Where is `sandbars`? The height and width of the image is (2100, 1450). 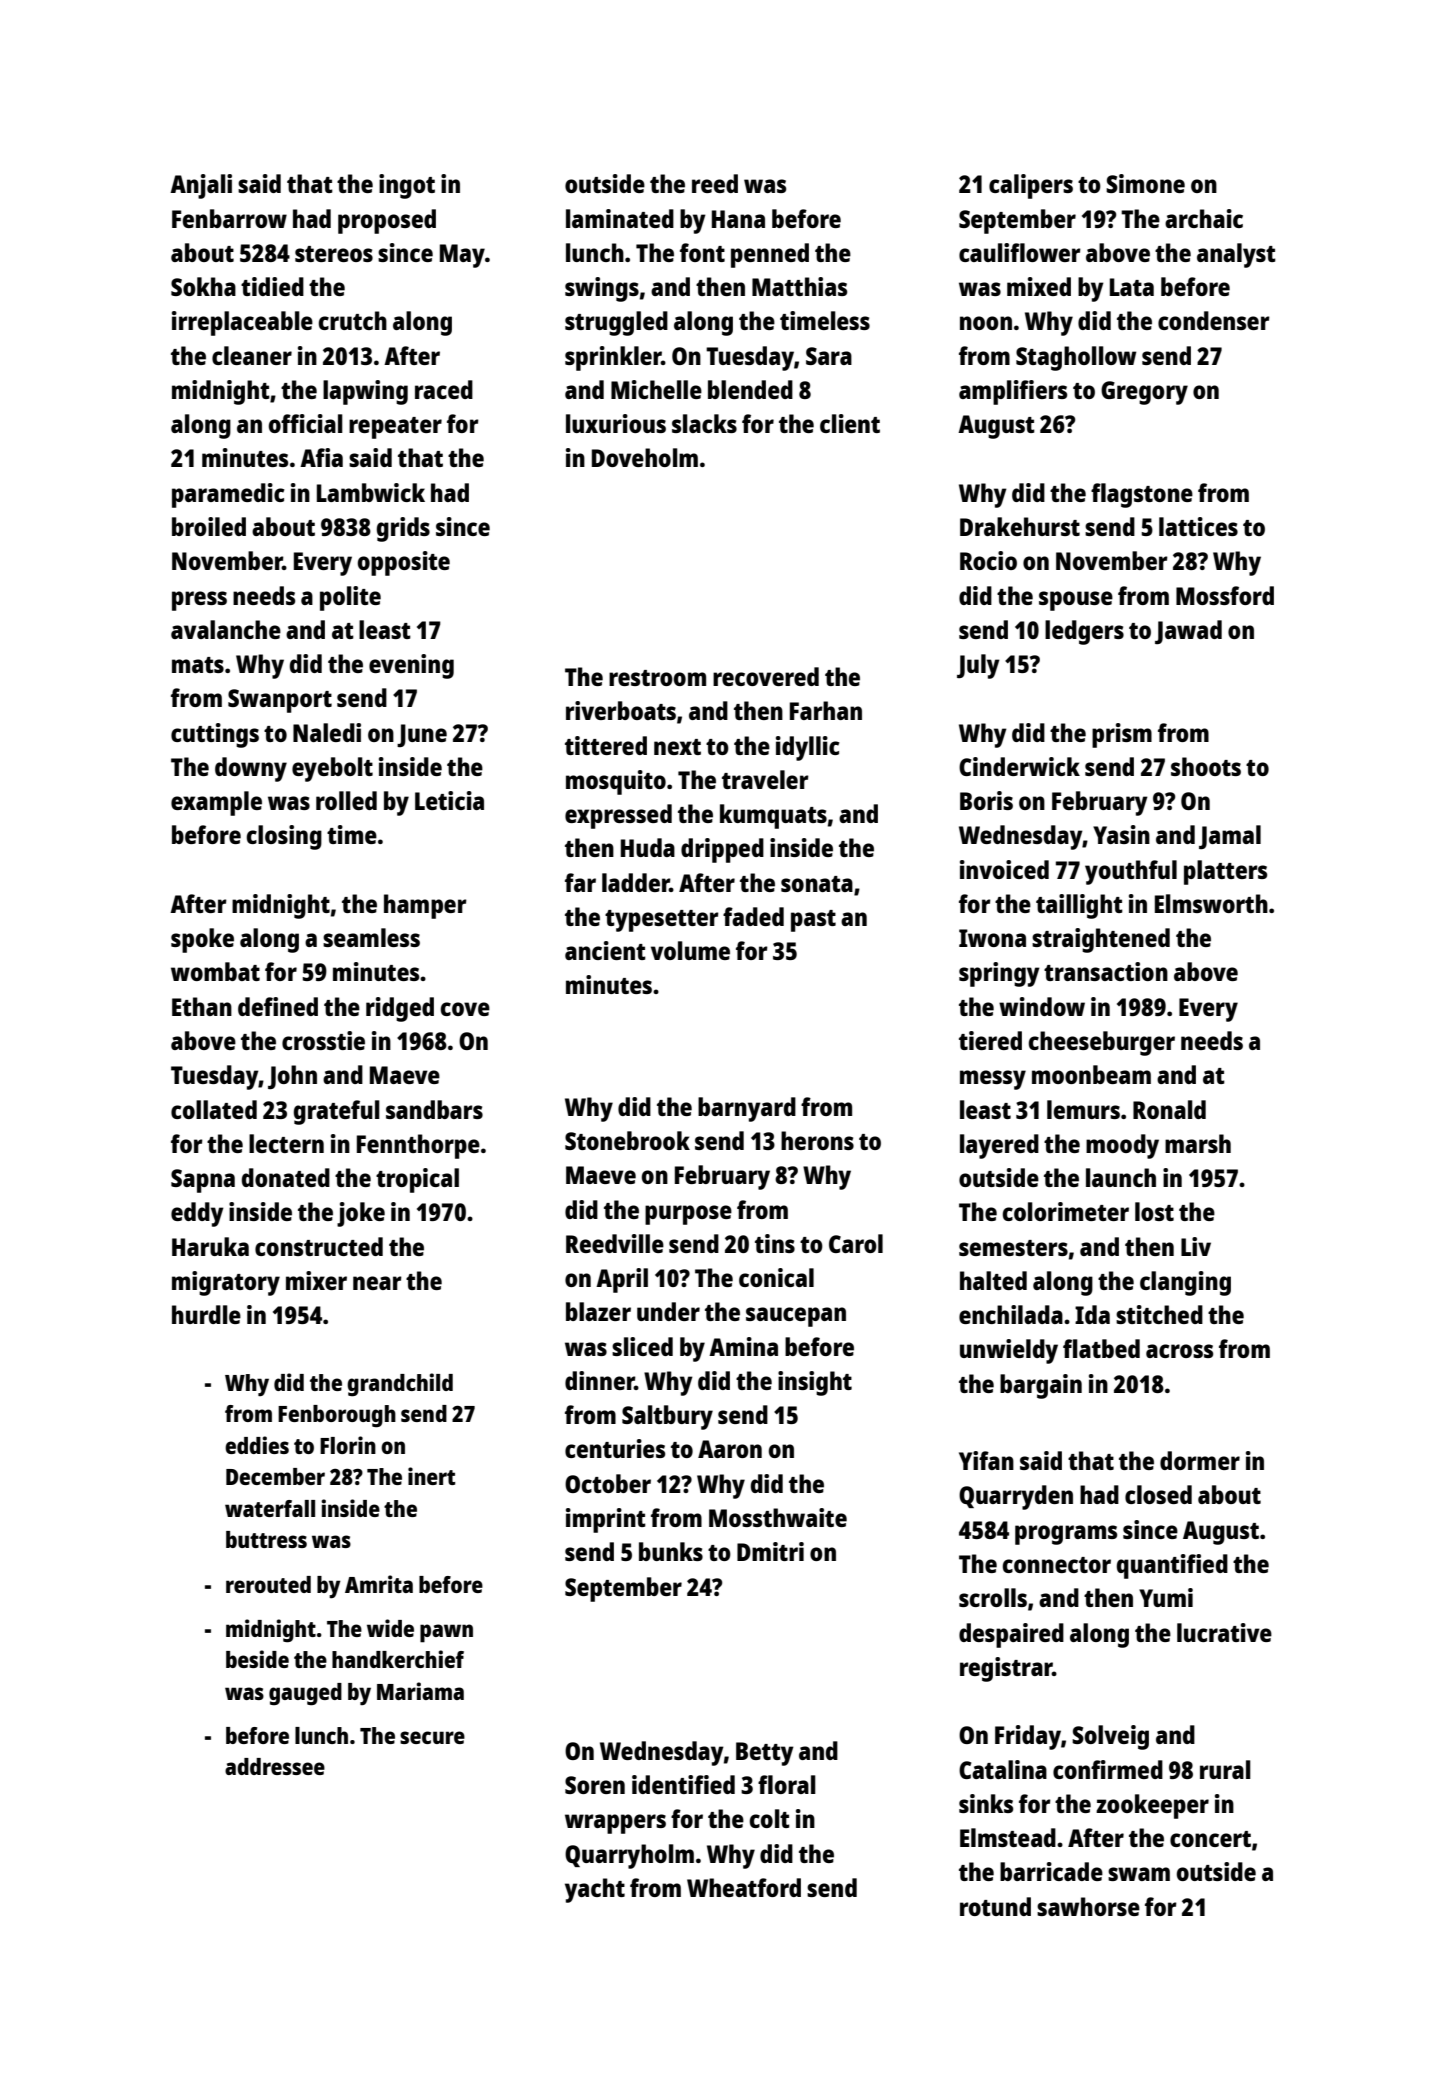 sandbars is located at coordinates (434, 1109).
